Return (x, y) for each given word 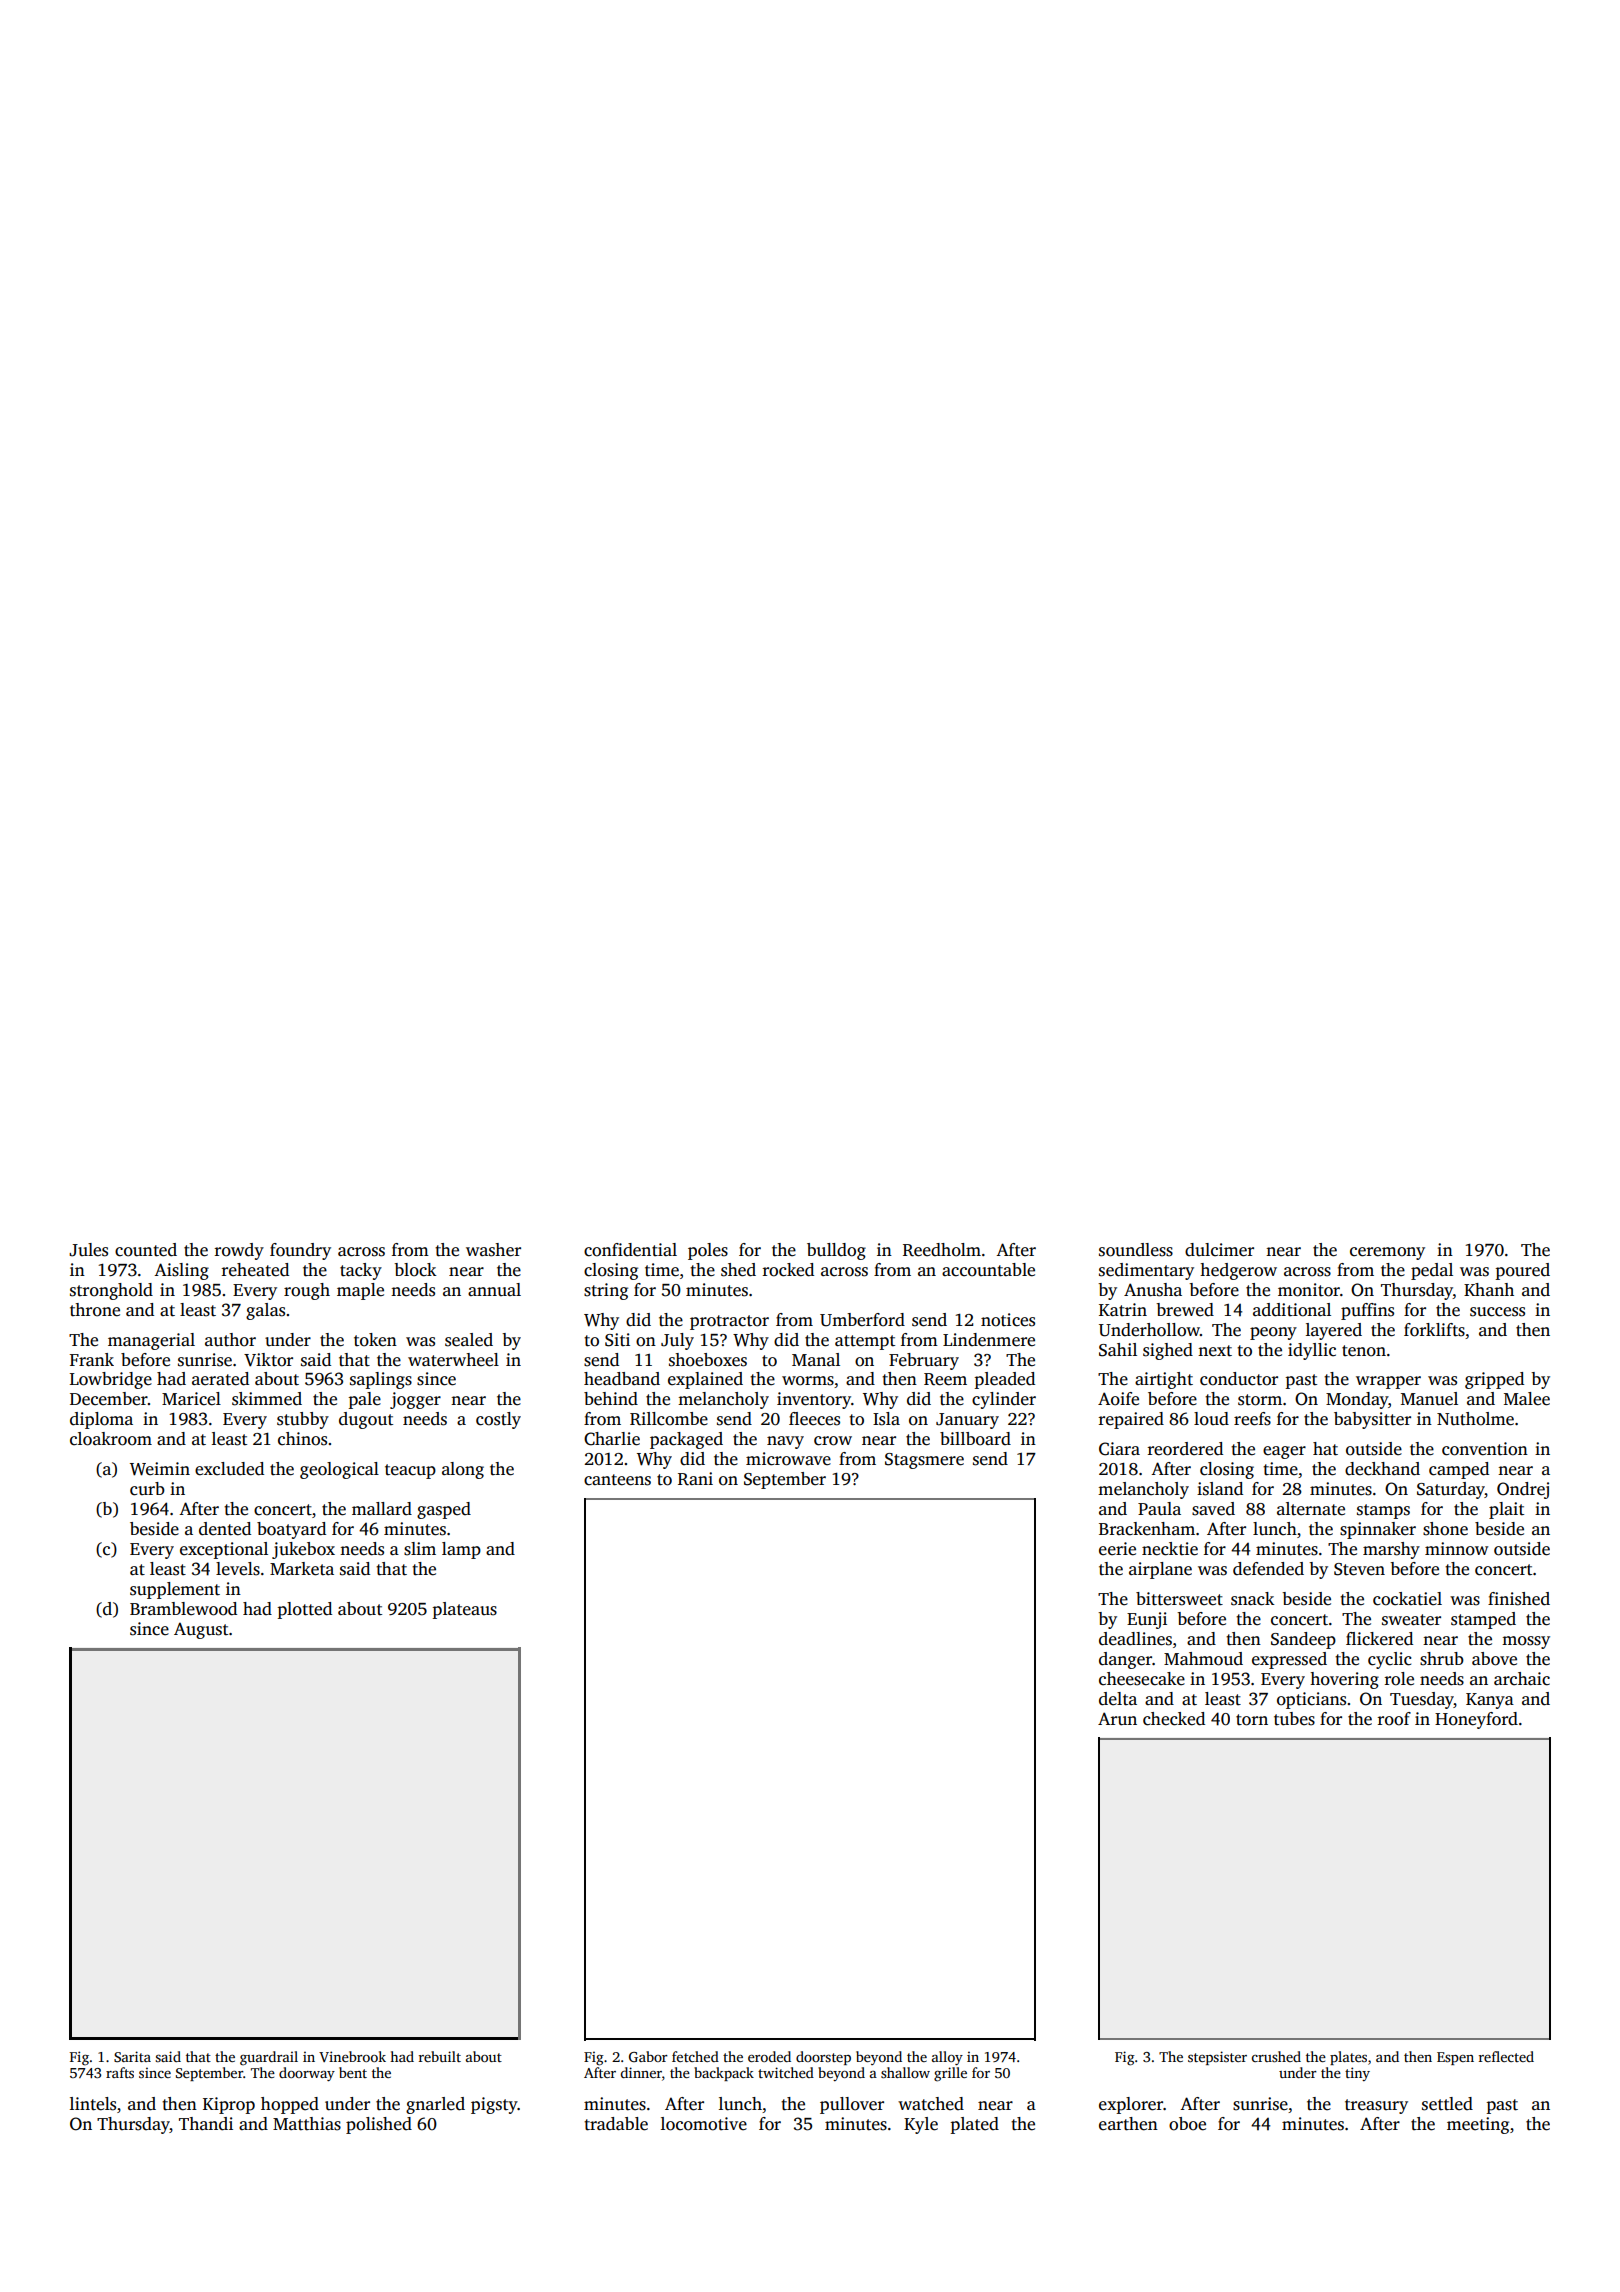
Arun (1117, 1719)
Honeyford (1476, 1720)
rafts (120, 2072)
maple (360, 1291)
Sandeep (1303, 1640)
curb (147, 1489)
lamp (461, 1550)
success (1497, 1312)
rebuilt (440, 2056)
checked (1174, 1719)
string (606, 1291)
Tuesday (1422, 1700)
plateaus (465, 1610)
